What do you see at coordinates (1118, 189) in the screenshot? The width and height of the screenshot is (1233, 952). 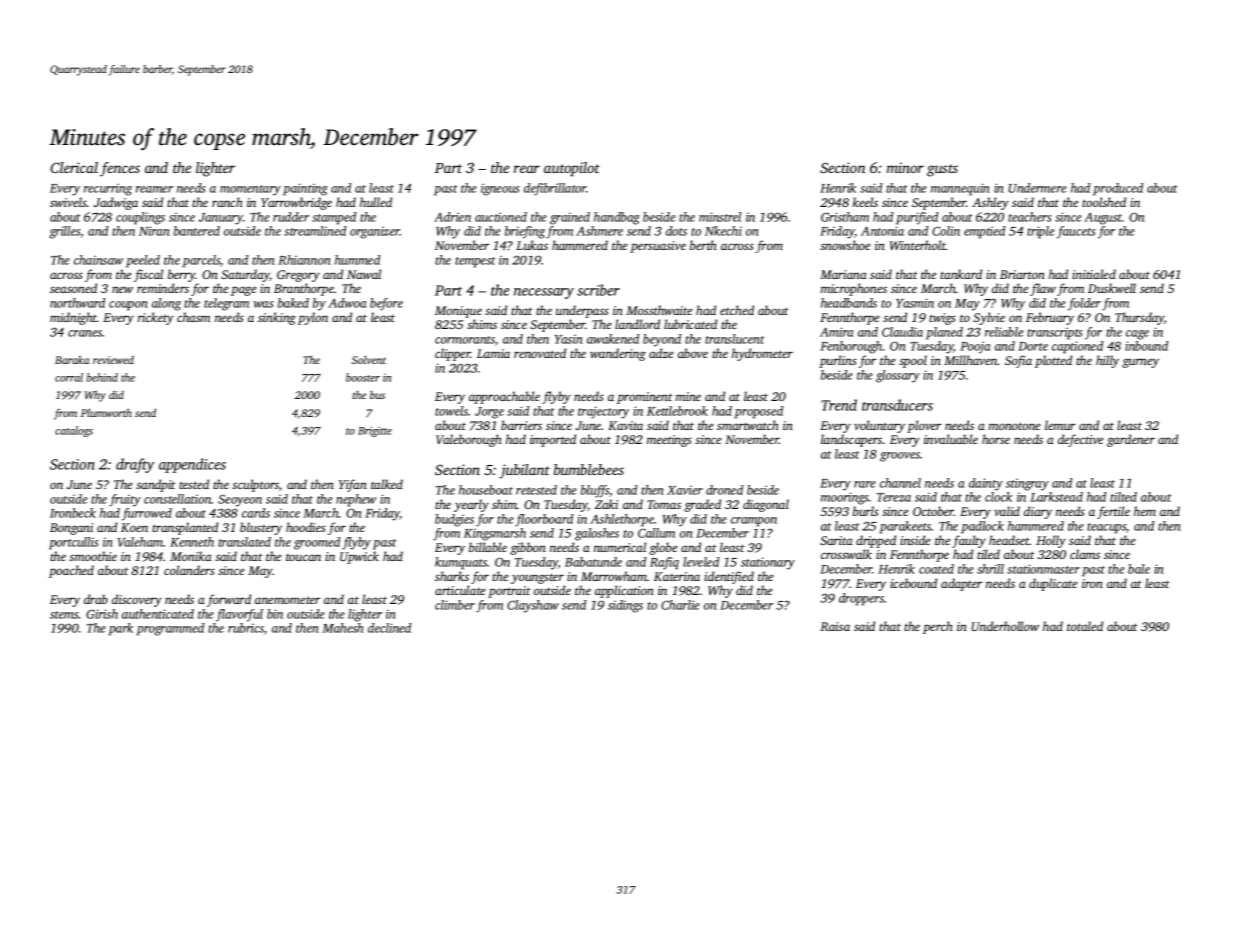 I see `produced` at bounding box center [1118, 189].
